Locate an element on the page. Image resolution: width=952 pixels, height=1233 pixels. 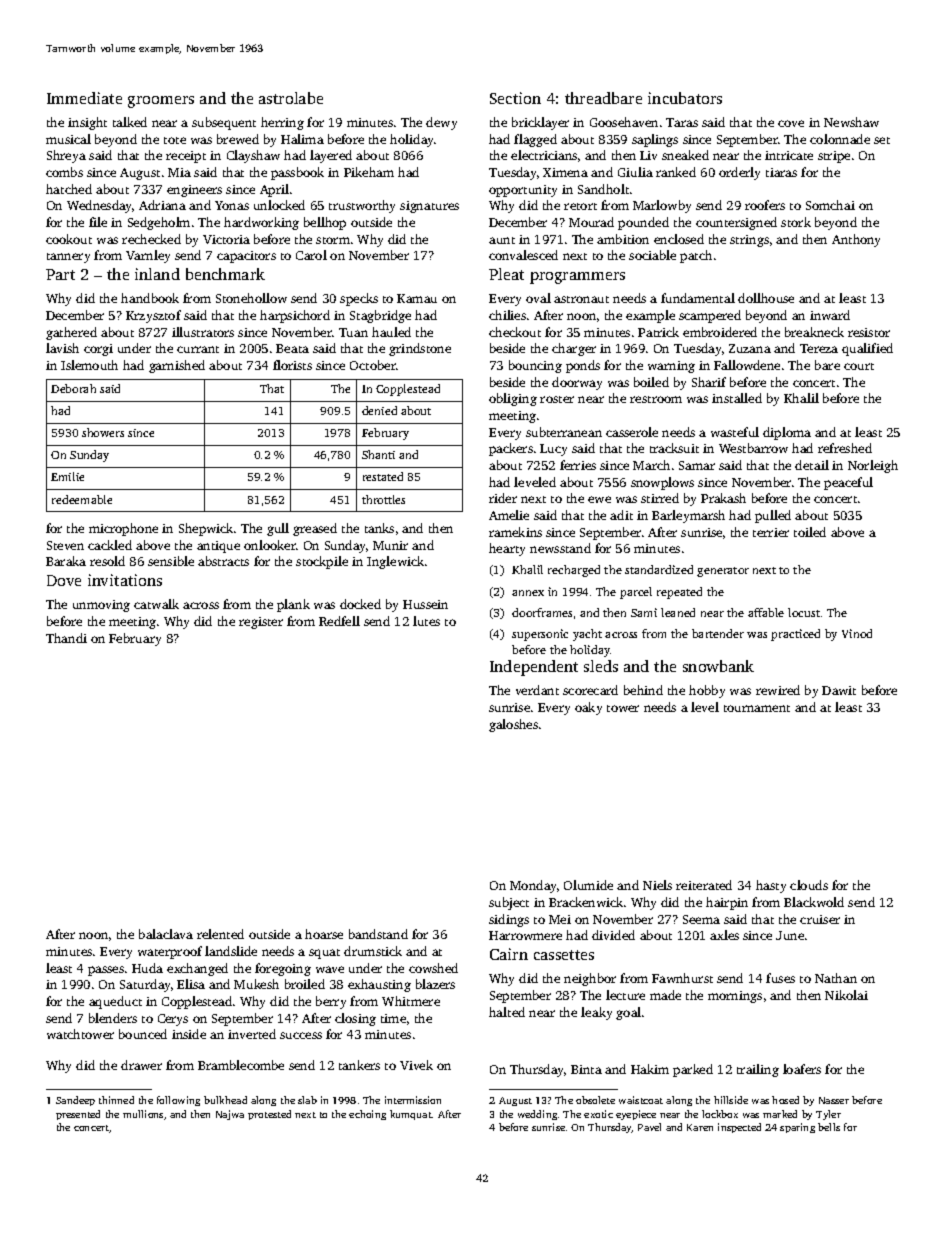
inverted is located at coordinates (252, 1034).
